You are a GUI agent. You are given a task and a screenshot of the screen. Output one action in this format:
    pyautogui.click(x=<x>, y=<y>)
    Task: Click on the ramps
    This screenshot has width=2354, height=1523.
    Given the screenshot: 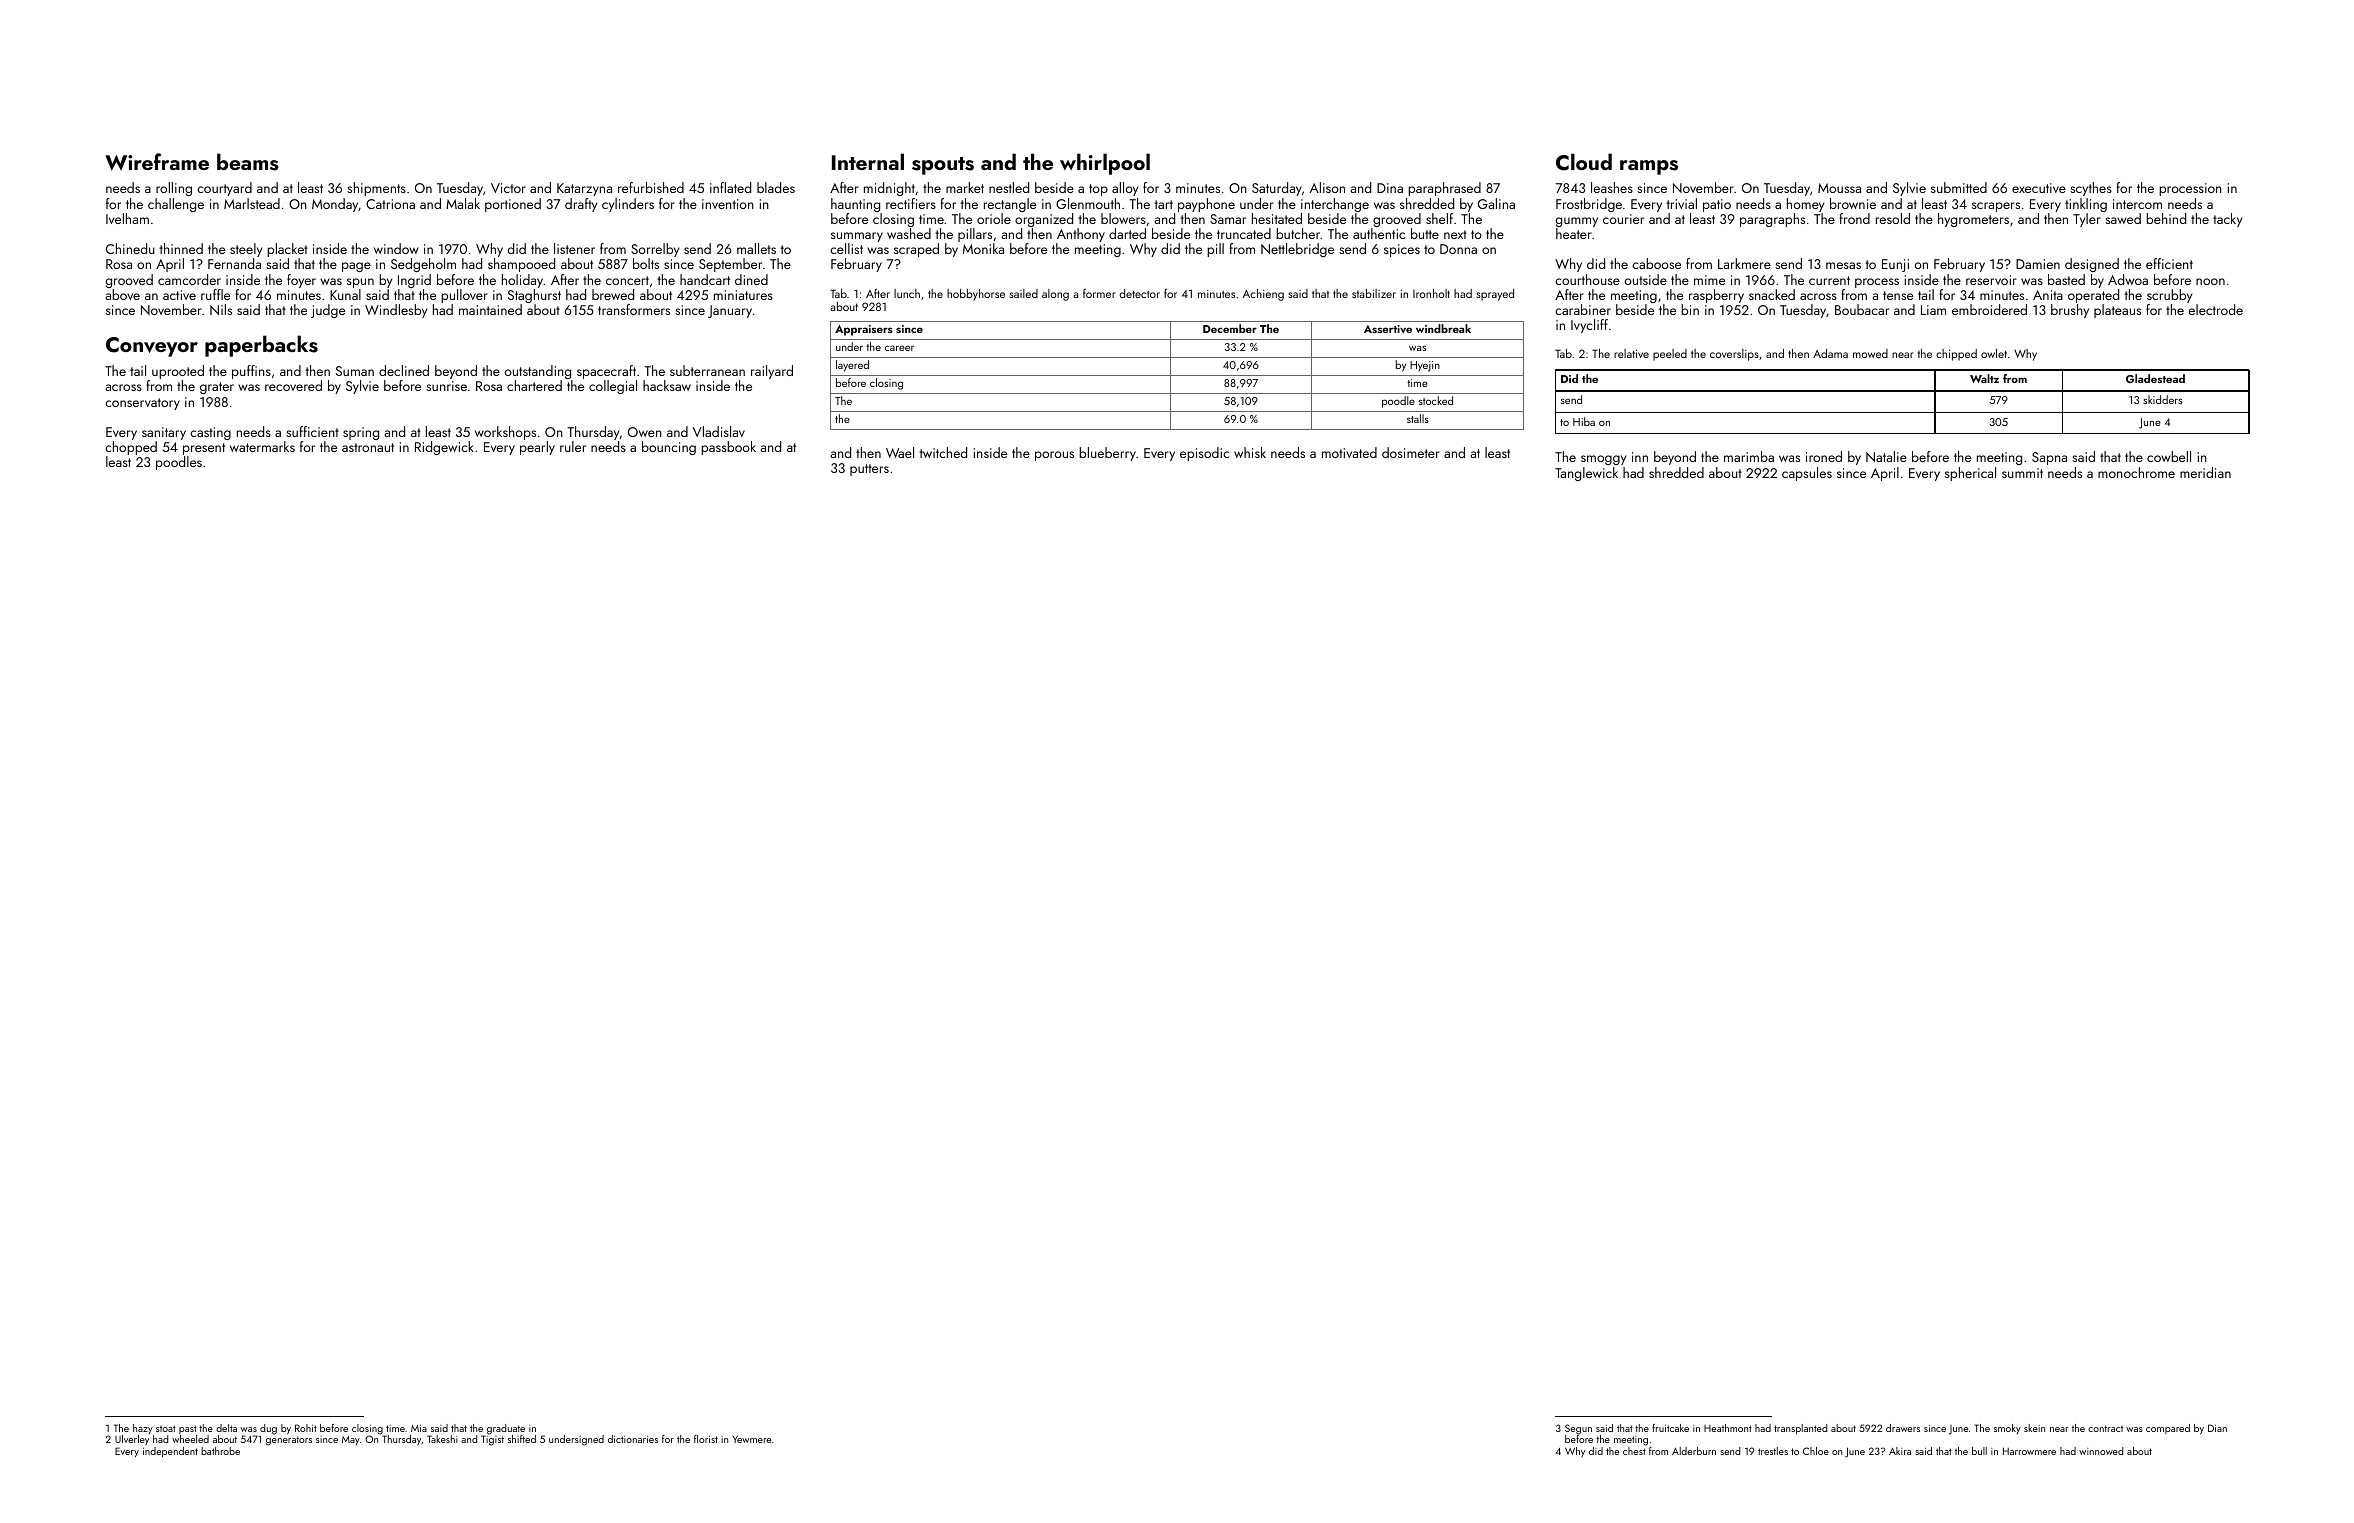 What is the action you would take?
    pyautogui.click(x=1649, y=167)
